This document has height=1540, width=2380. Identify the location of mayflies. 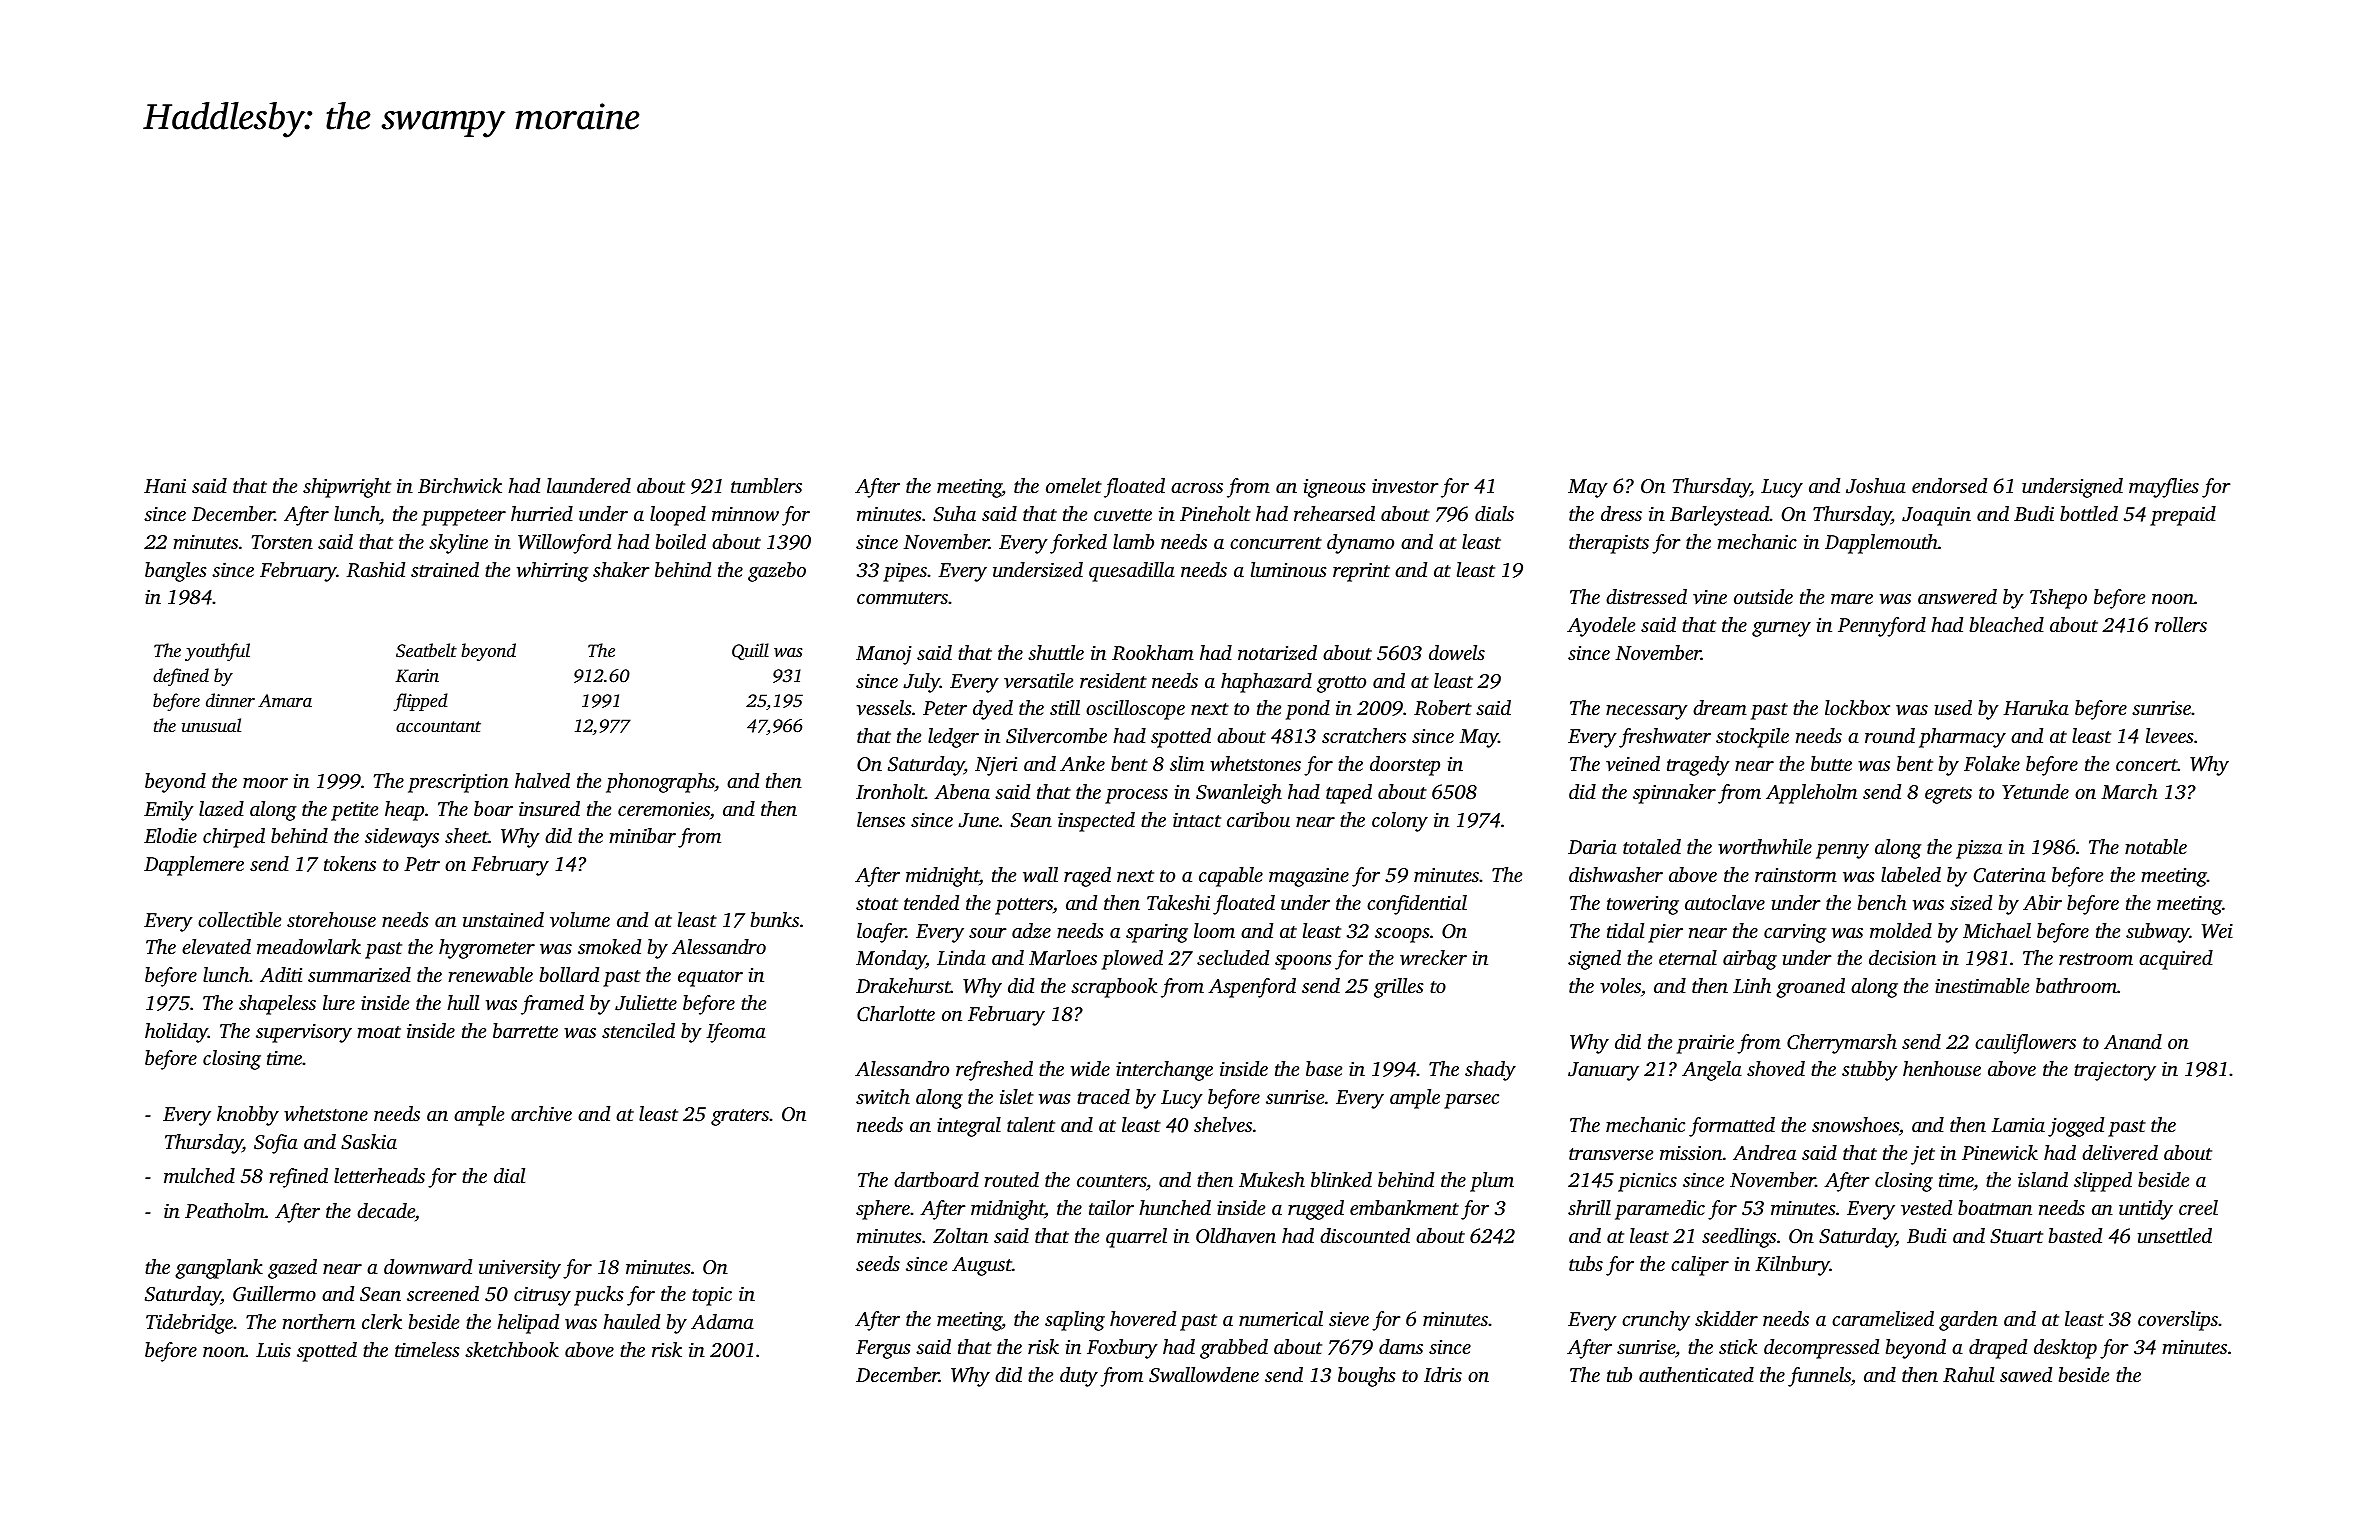
(2164, 488).
